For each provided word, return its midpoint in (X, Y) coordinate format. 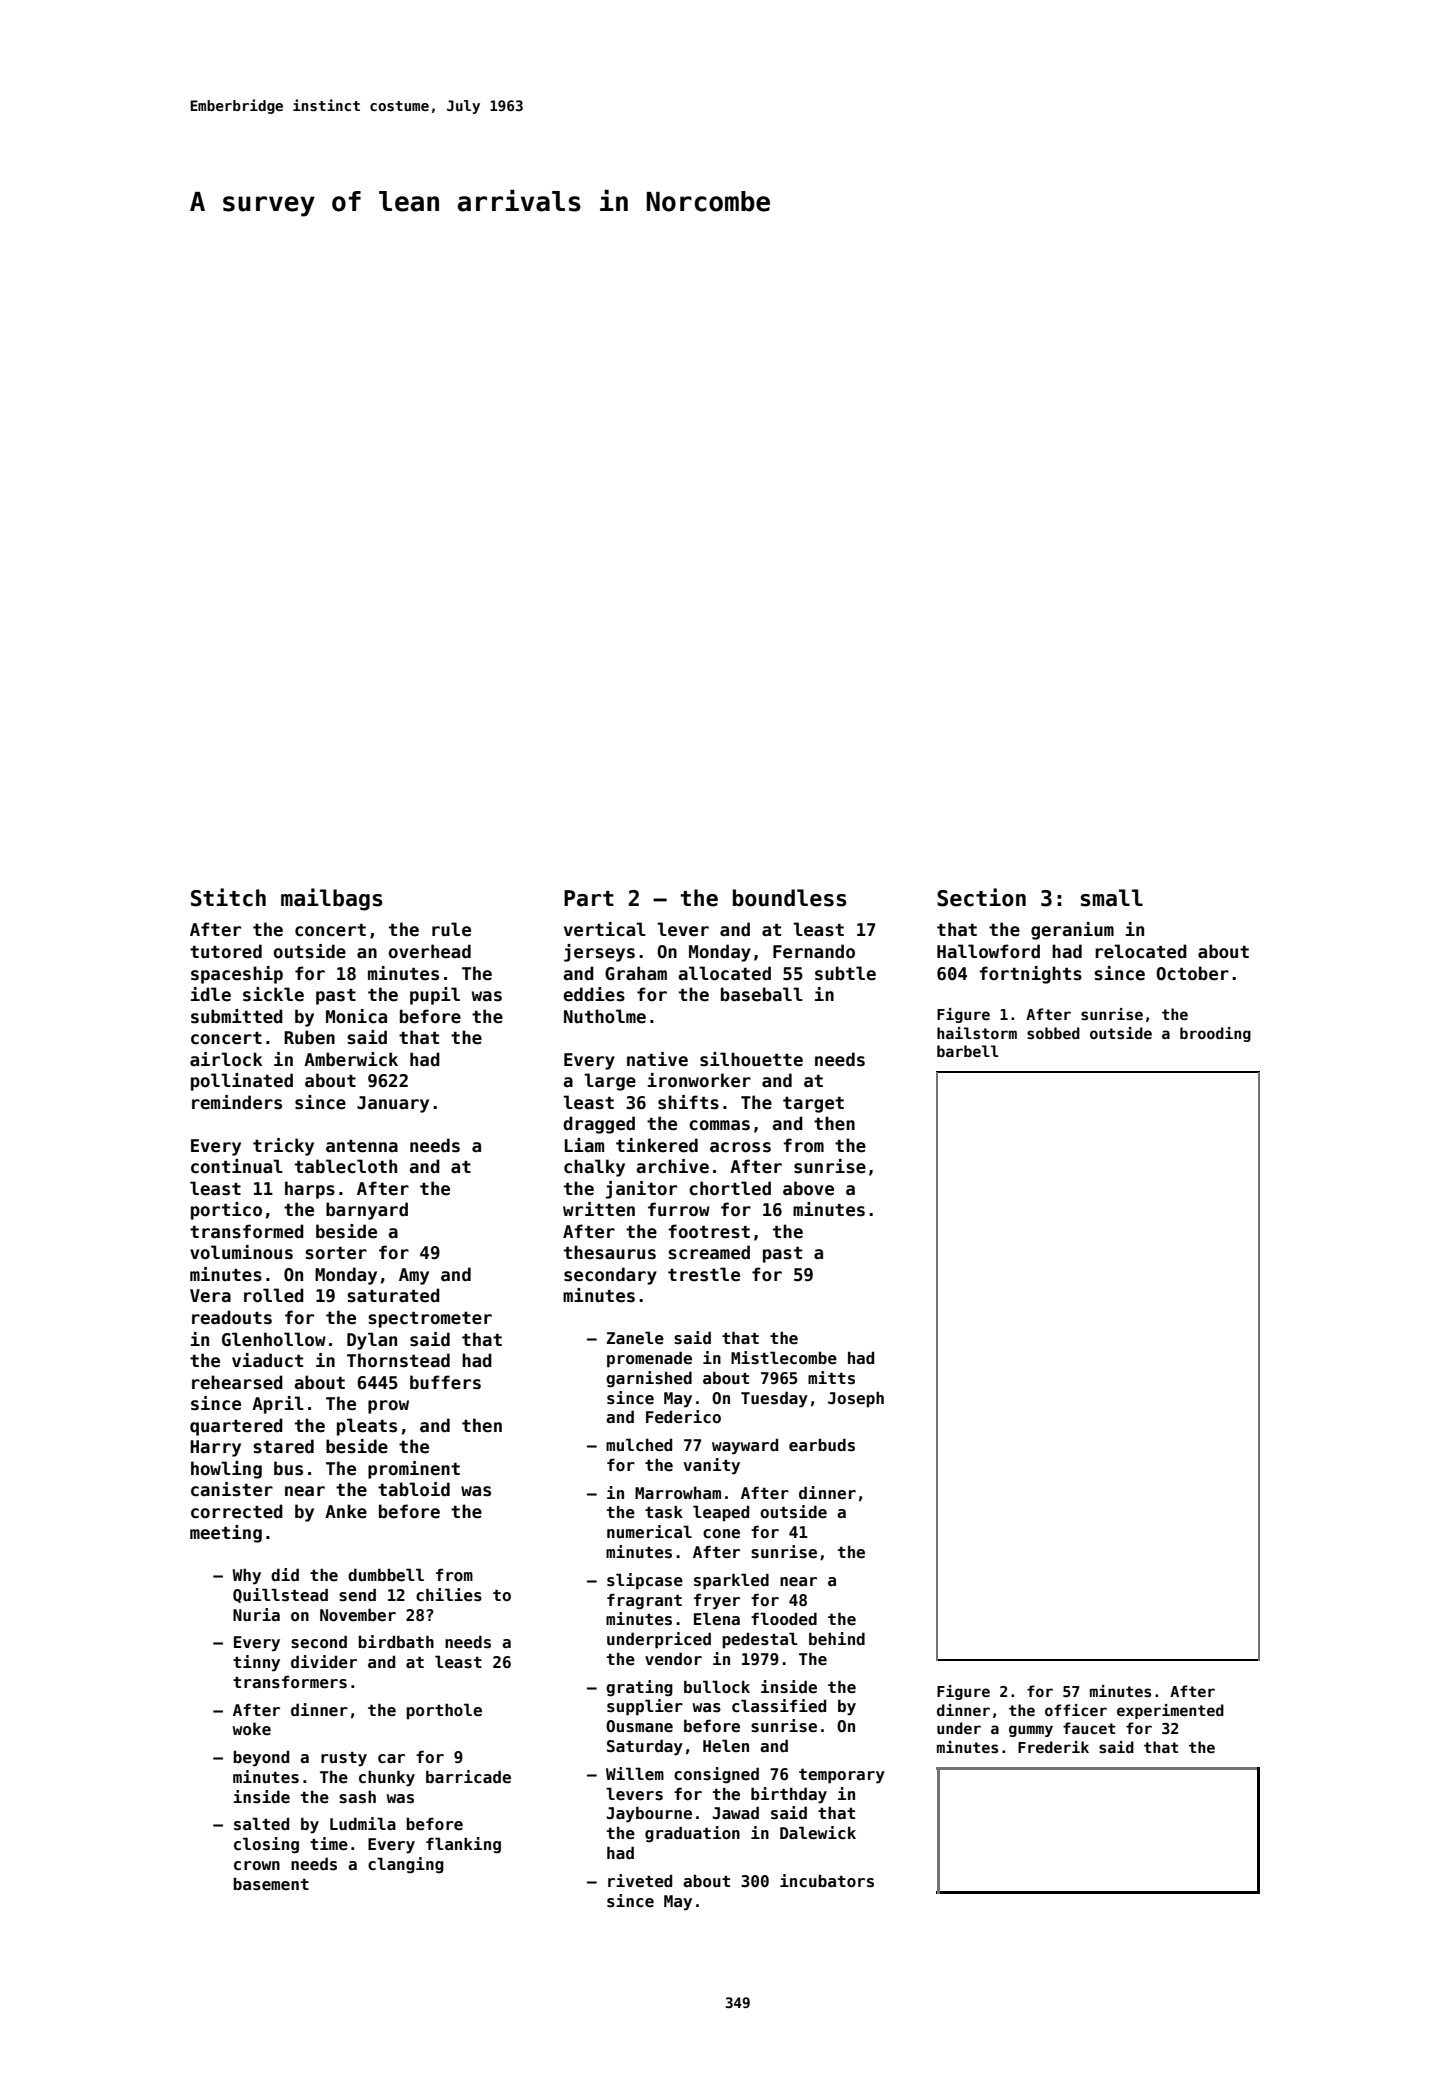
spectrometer (430, 1320)
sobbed (1053, 1033)
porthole (444, 1711)
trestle (704, 1274)
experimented (1170, 1711)
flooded (784, 1619)
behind (837, 1638)
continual (237, 1166)
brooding (1215, 1034)
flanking (463, 1845)
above (808, 1188)
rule (451, 929)
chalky (594, 1168)
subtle (845, 973)
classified (779, 1706)
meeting (226, 1534)
